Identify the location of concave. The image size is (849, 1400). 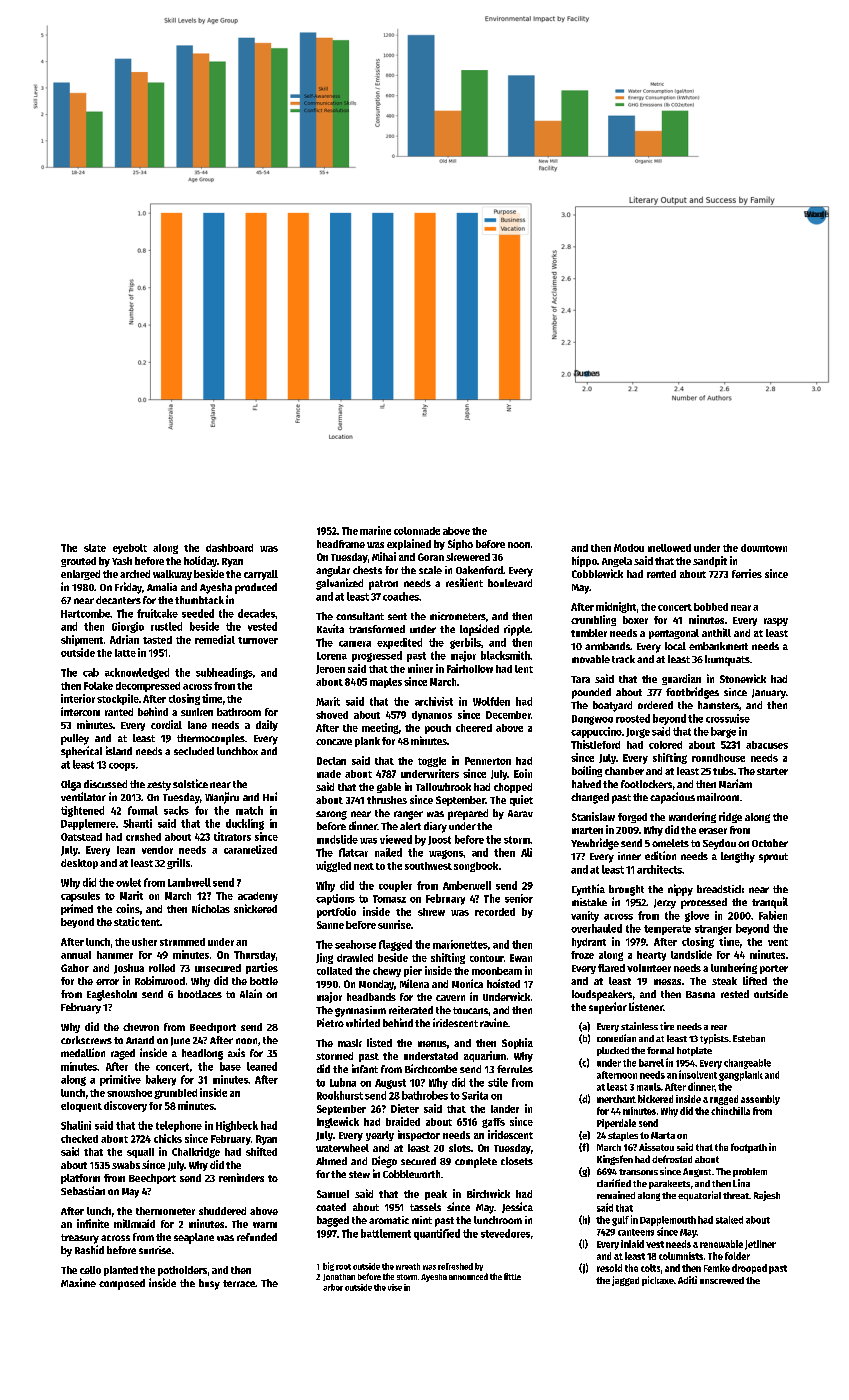
(334, 742).
